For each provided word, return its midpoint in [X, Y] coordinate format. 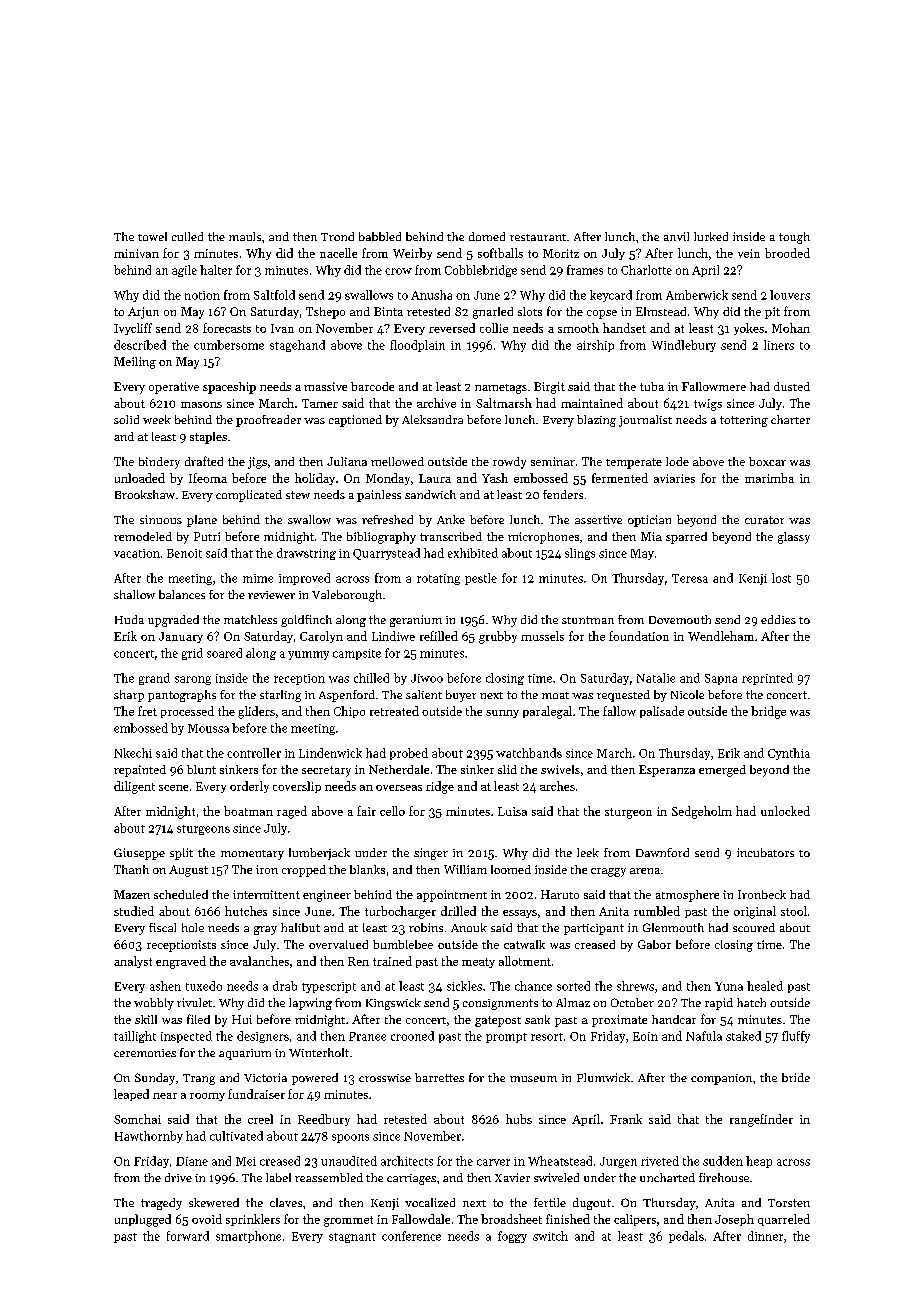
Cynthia [789, 754]
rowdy [509, 463]
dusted [792, 386]
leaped [131, 1095]
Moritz [561, 253]
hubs [519, 1119]
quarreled [784, 1220]
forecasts [227, 328]
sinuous [161, 519]
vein [749, 253]
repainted [140, 771]
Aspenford [347, 696]
